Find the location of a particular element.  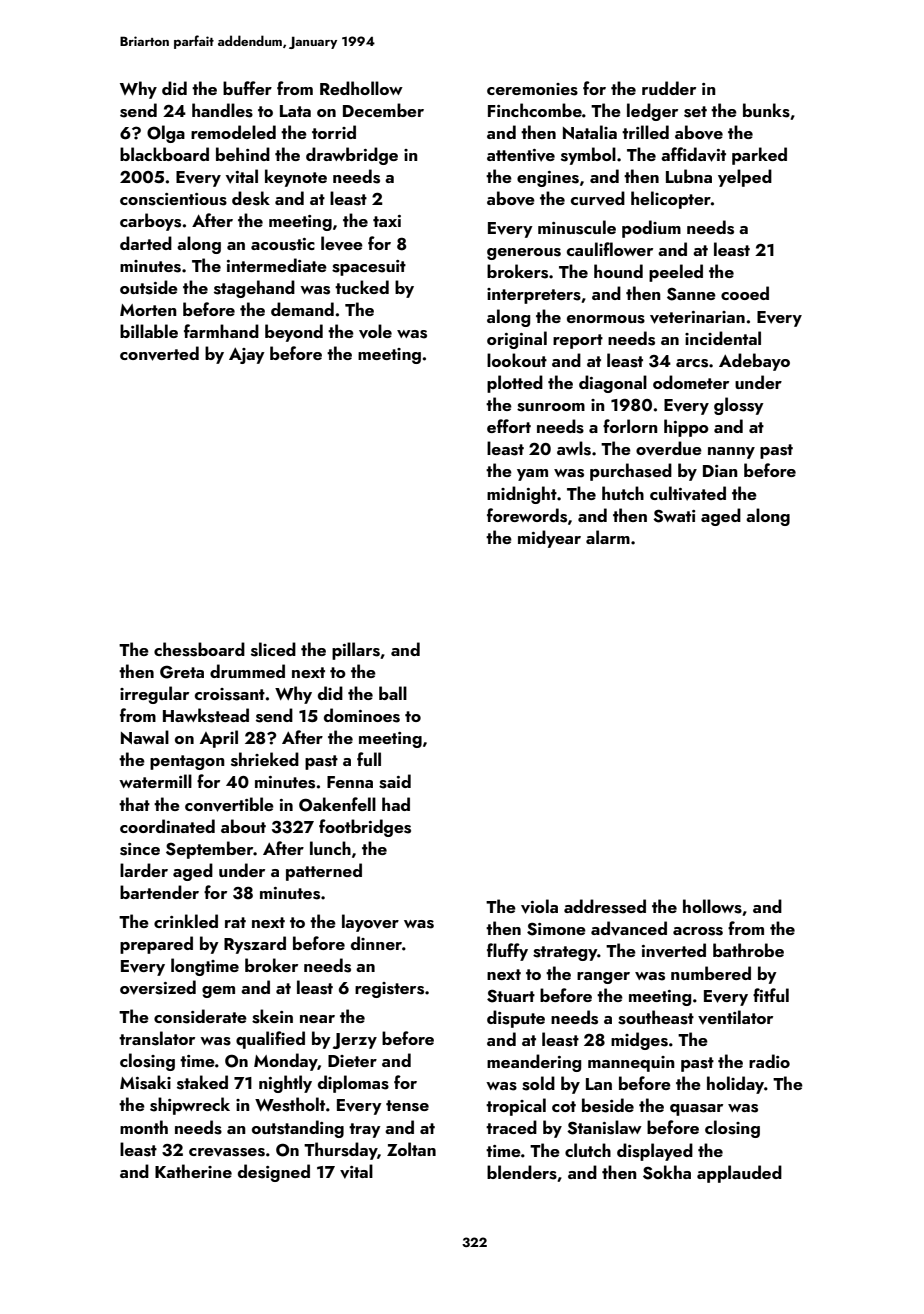

yam is located at coordinates (532, 475).
